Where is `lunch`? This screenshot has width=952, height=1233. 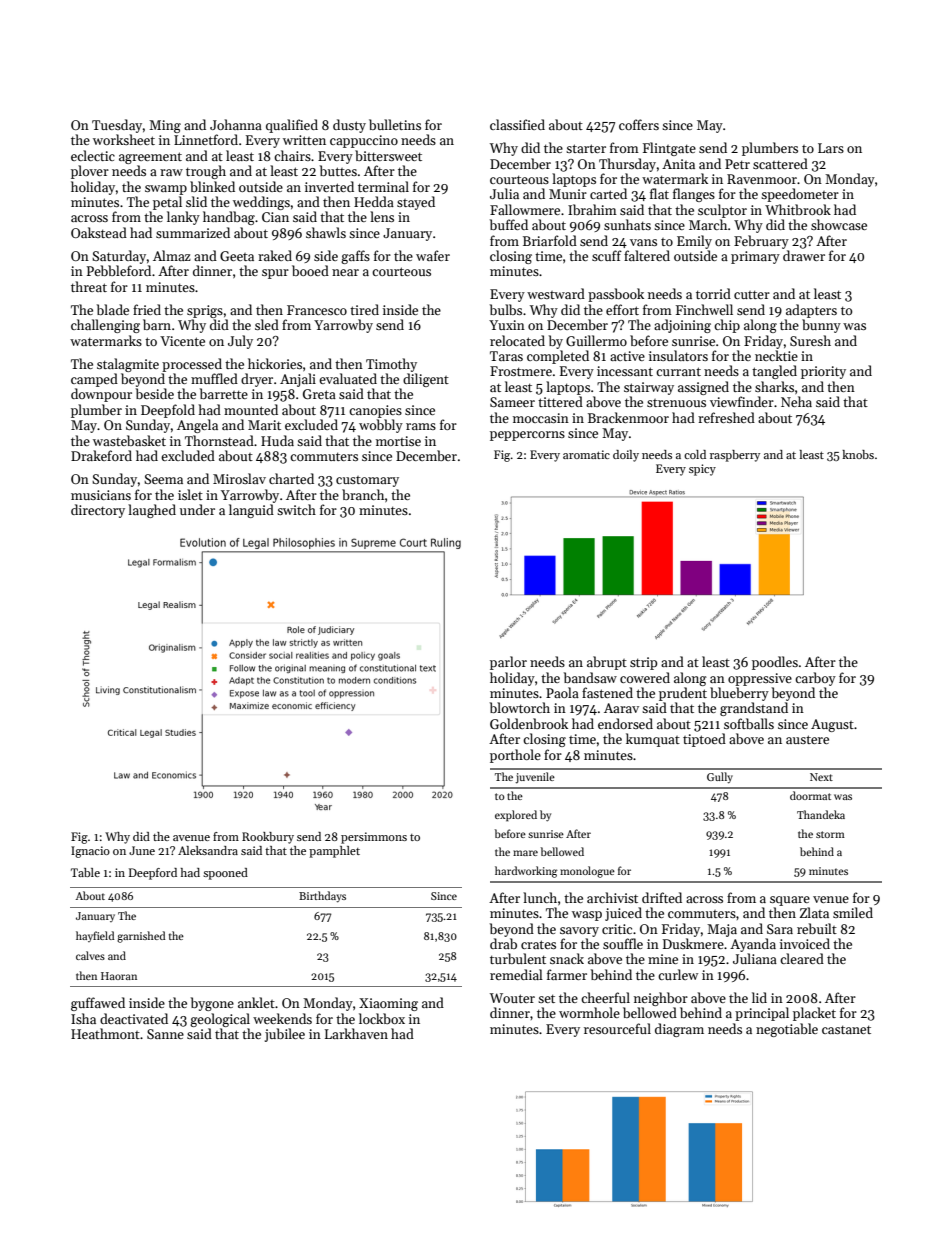 lunch is located at coordinates (540, 897).
